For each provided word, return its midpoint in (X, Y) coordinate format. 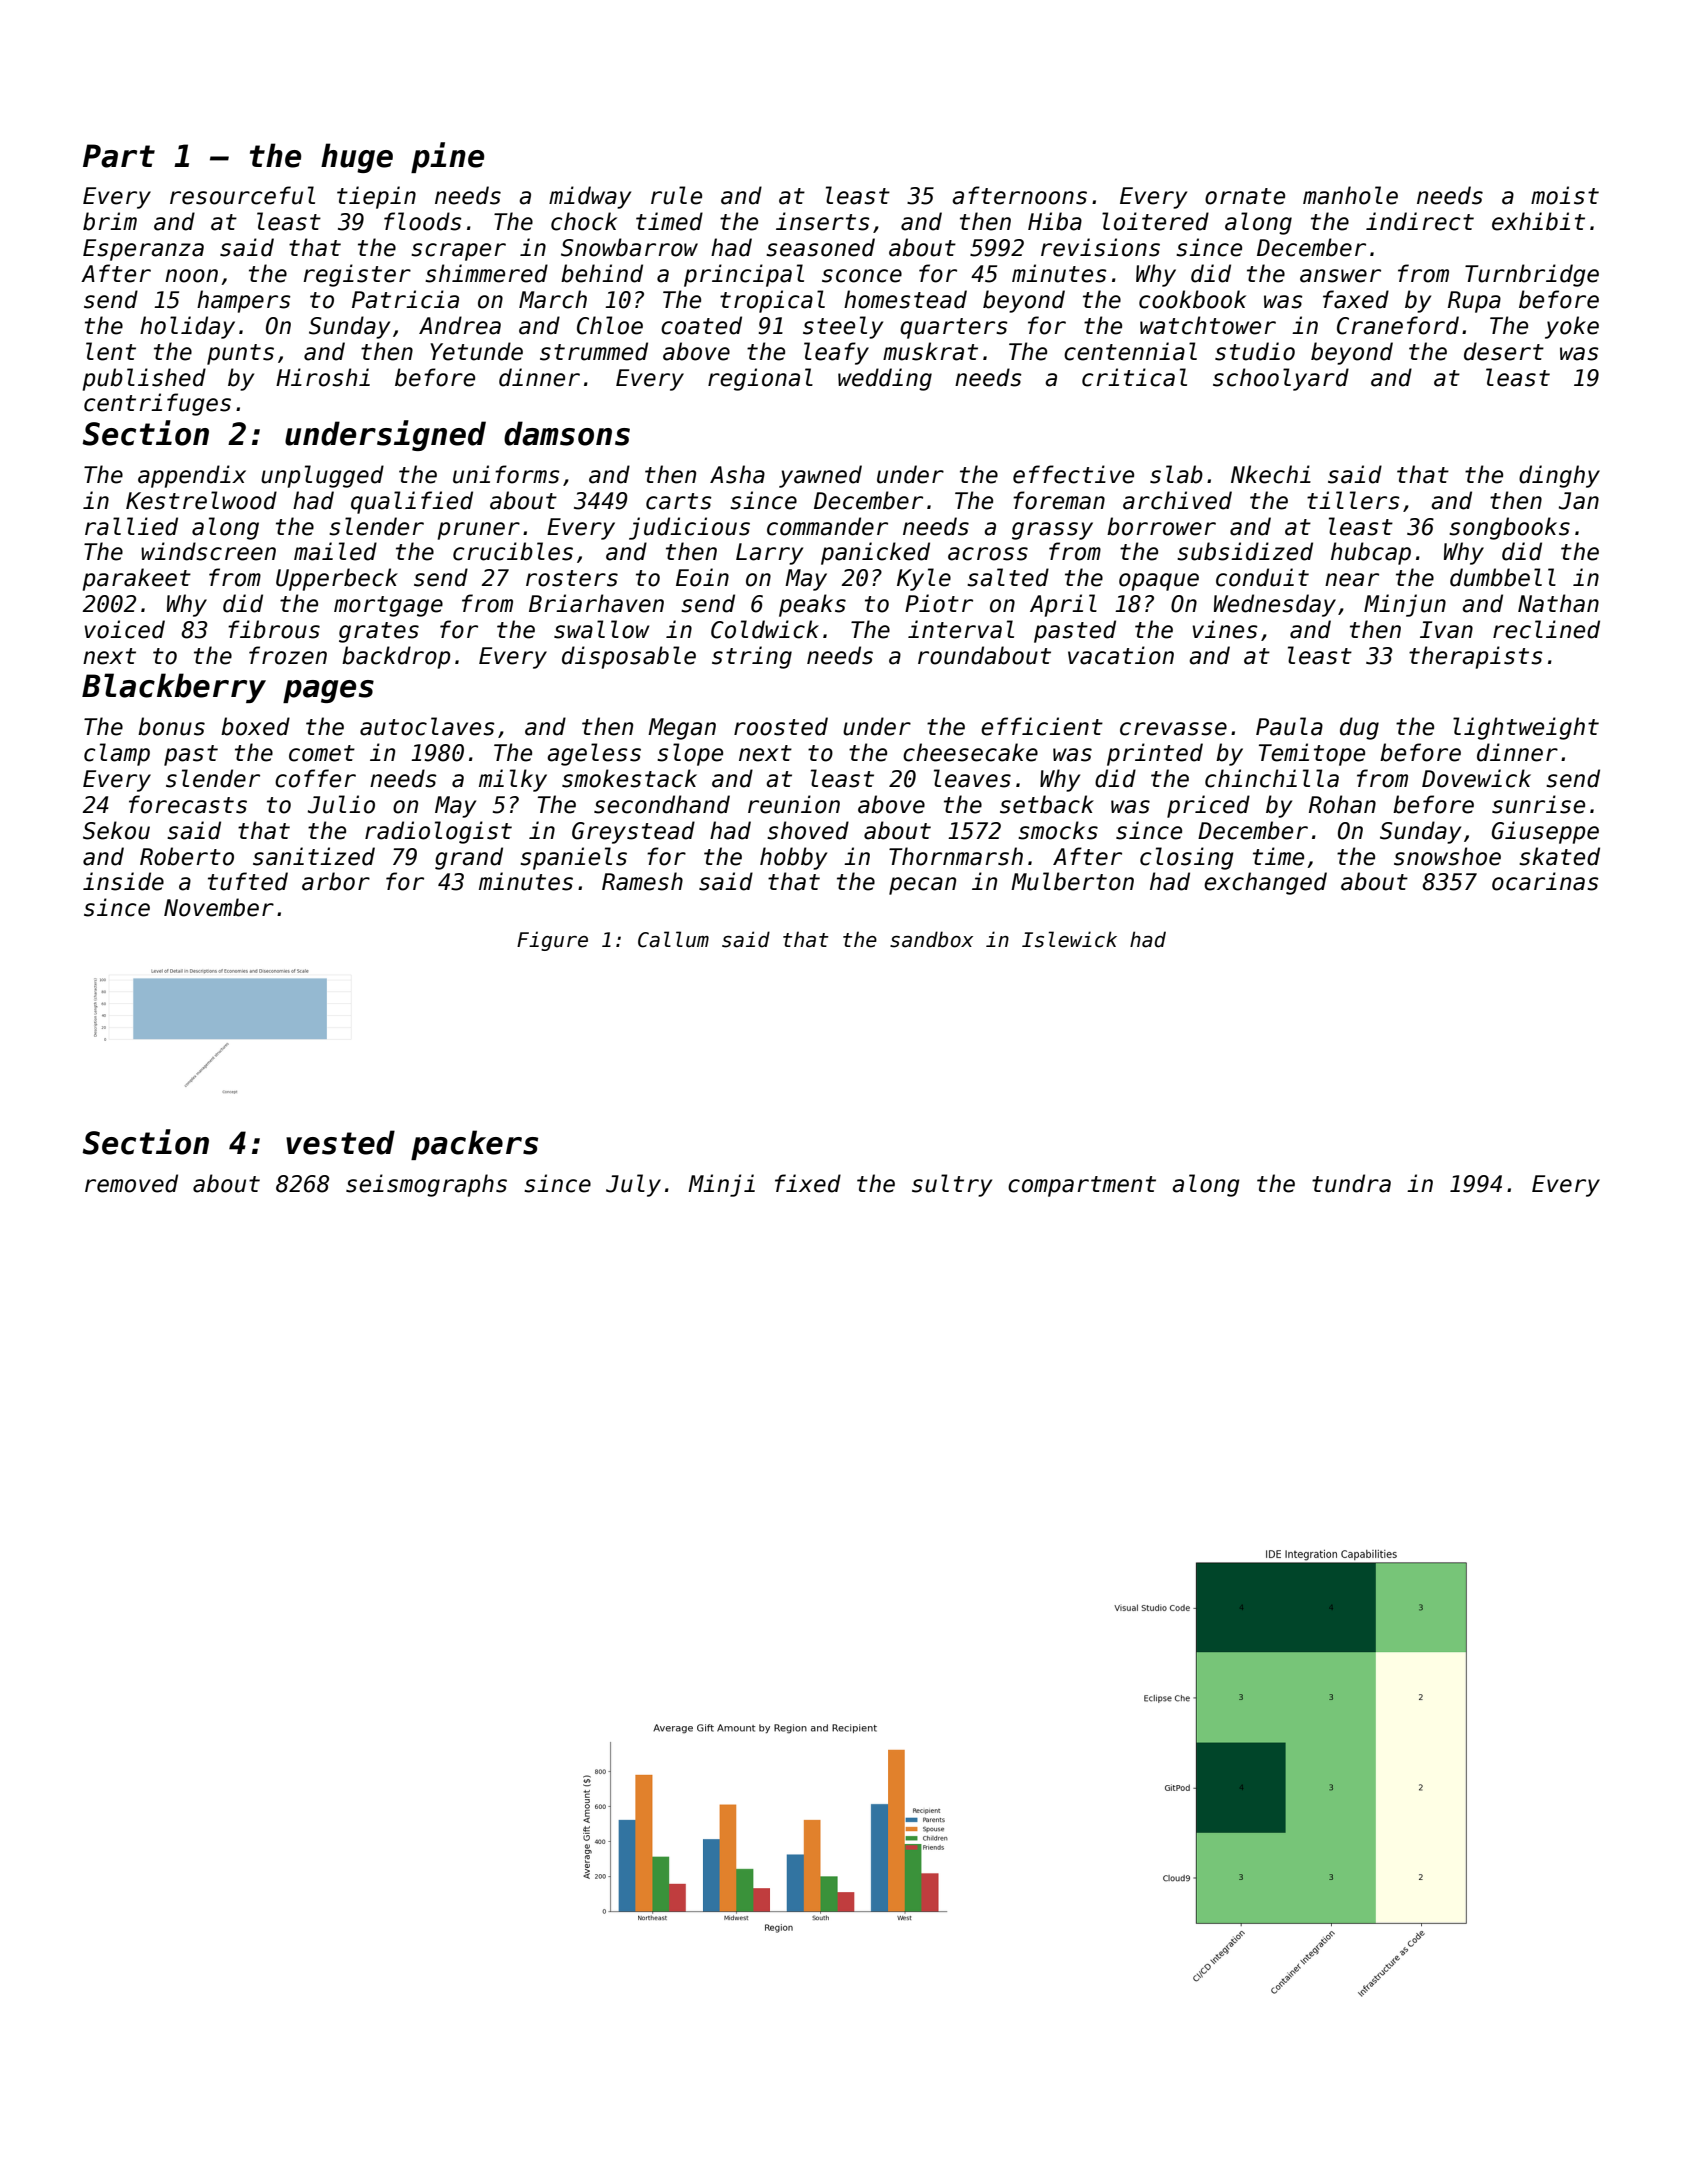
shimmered (486, 273)
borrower (1161, 526)
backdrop (396, 657)
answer (1340, 276)
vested (340, 1142)
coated (701, 325)
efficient (1042, 726)
